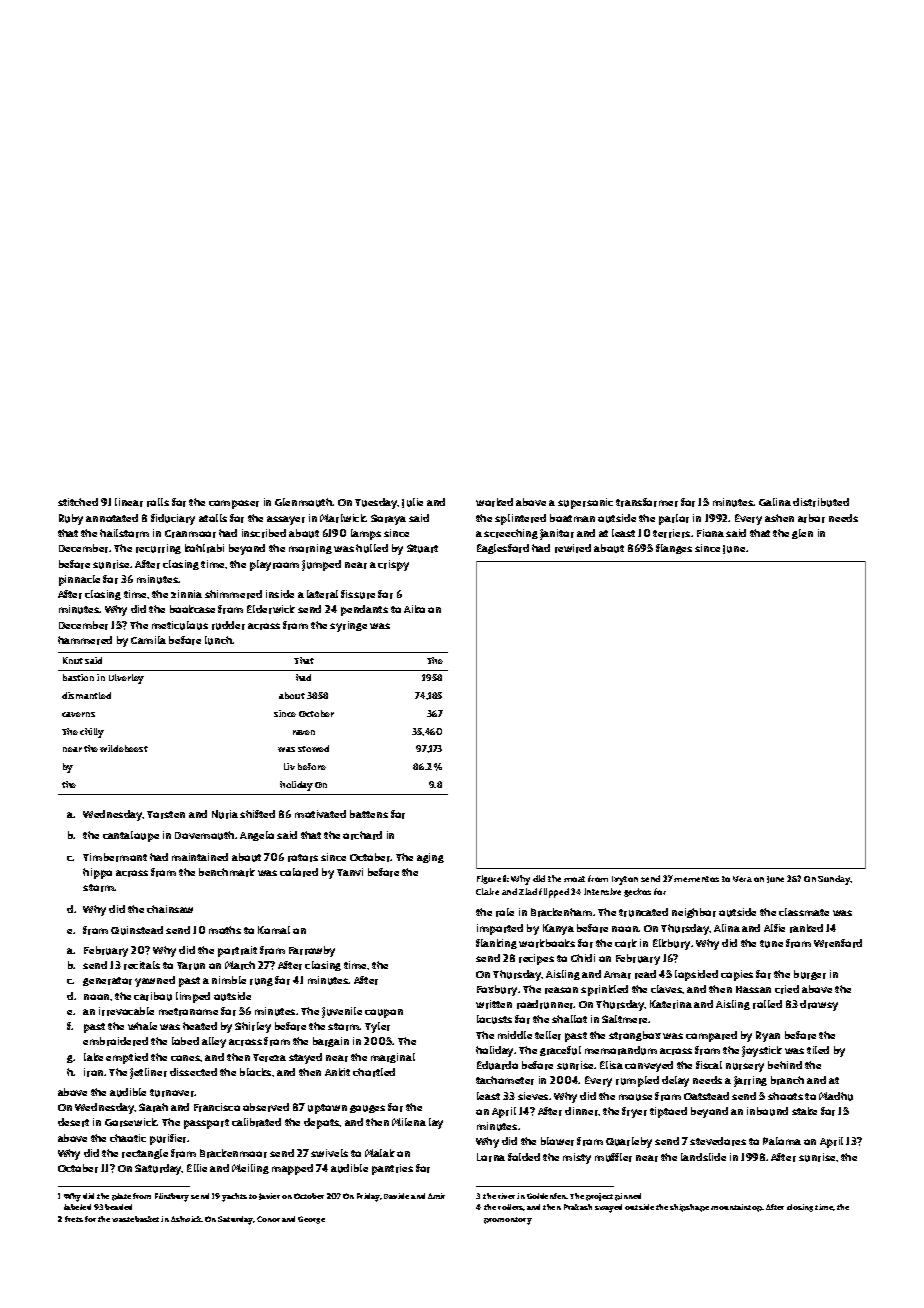 The width and height of the page is (924, 1308). What do you see at coordinates (78, 502) in the page?
I see `stitched` at bounding box center [78, 502].
